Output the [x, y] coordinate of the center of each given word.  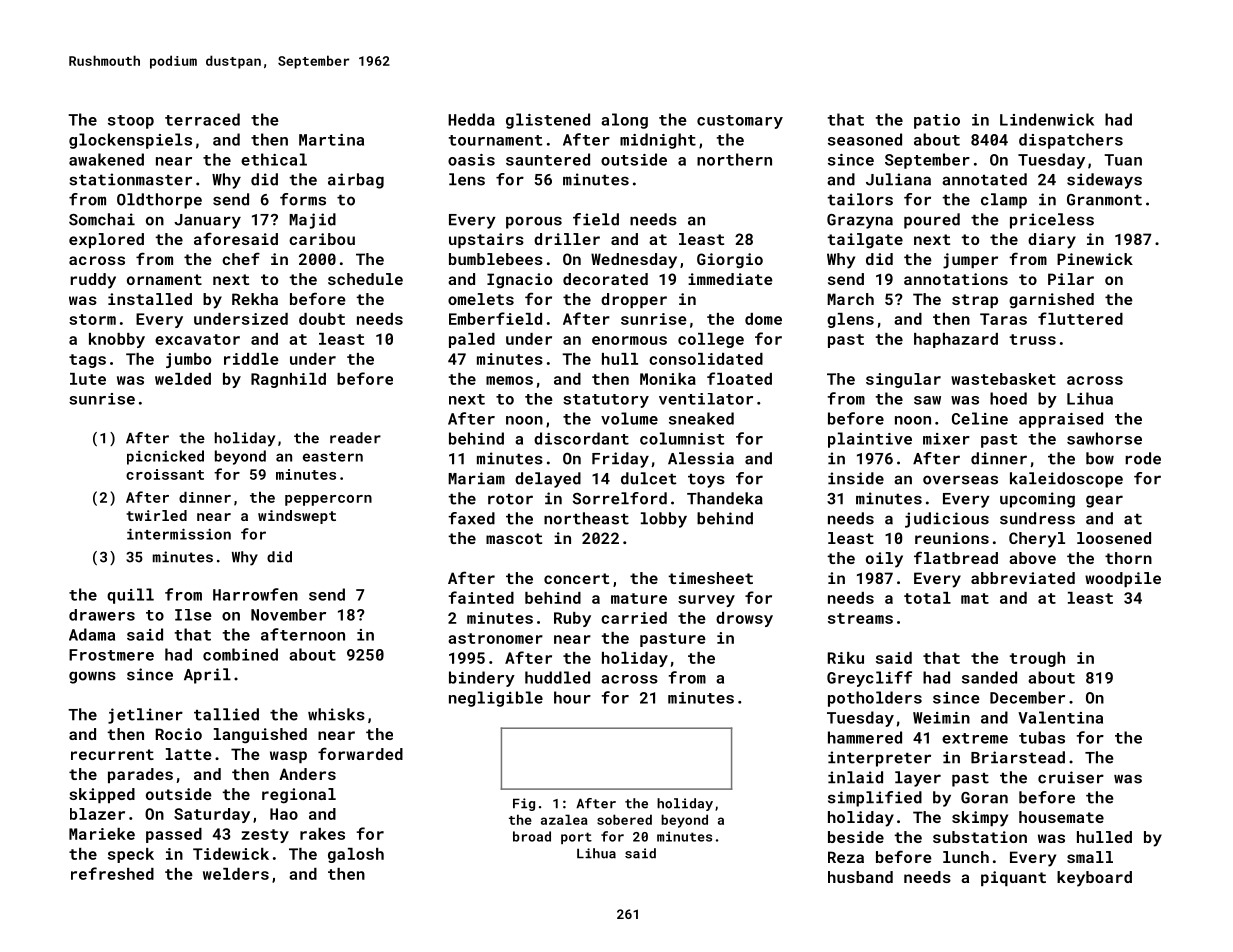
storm [92, 319]
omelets [481, 299]
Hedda [471, 119]
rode [1143, 458]
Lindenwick [1047, 119]
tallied [226, 714]
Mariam [476, 478]
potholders [875, 699]
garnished [1051, 301]
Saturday [212, 815]
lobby [664, 520]
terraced [202, 119]
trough [1037, 659]
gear [1104, 501]
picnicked [165, 457]
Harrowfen [255, 594]
